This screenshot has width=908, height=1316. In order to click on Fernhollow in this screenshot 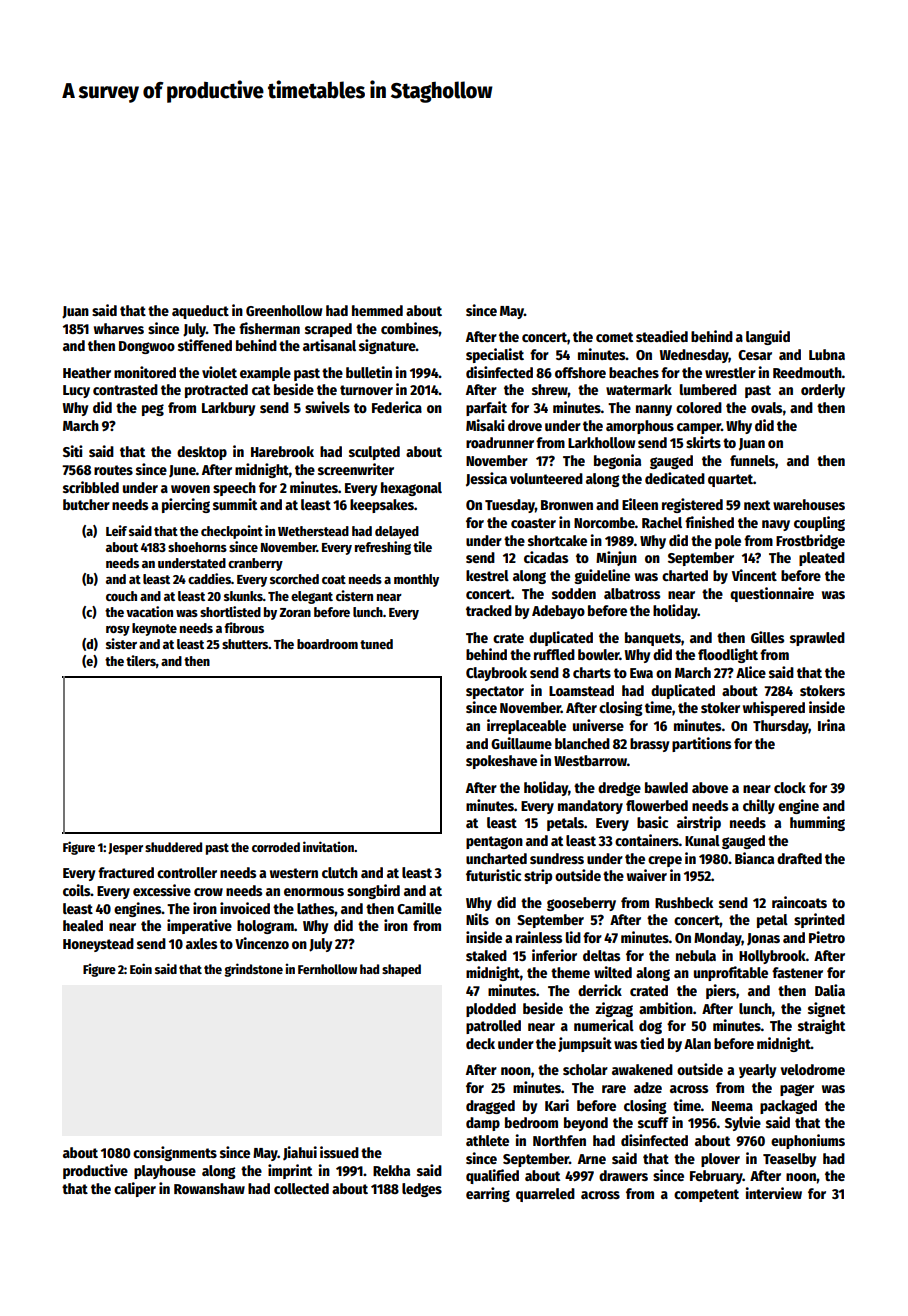, I will do `click(327, 969)`.
